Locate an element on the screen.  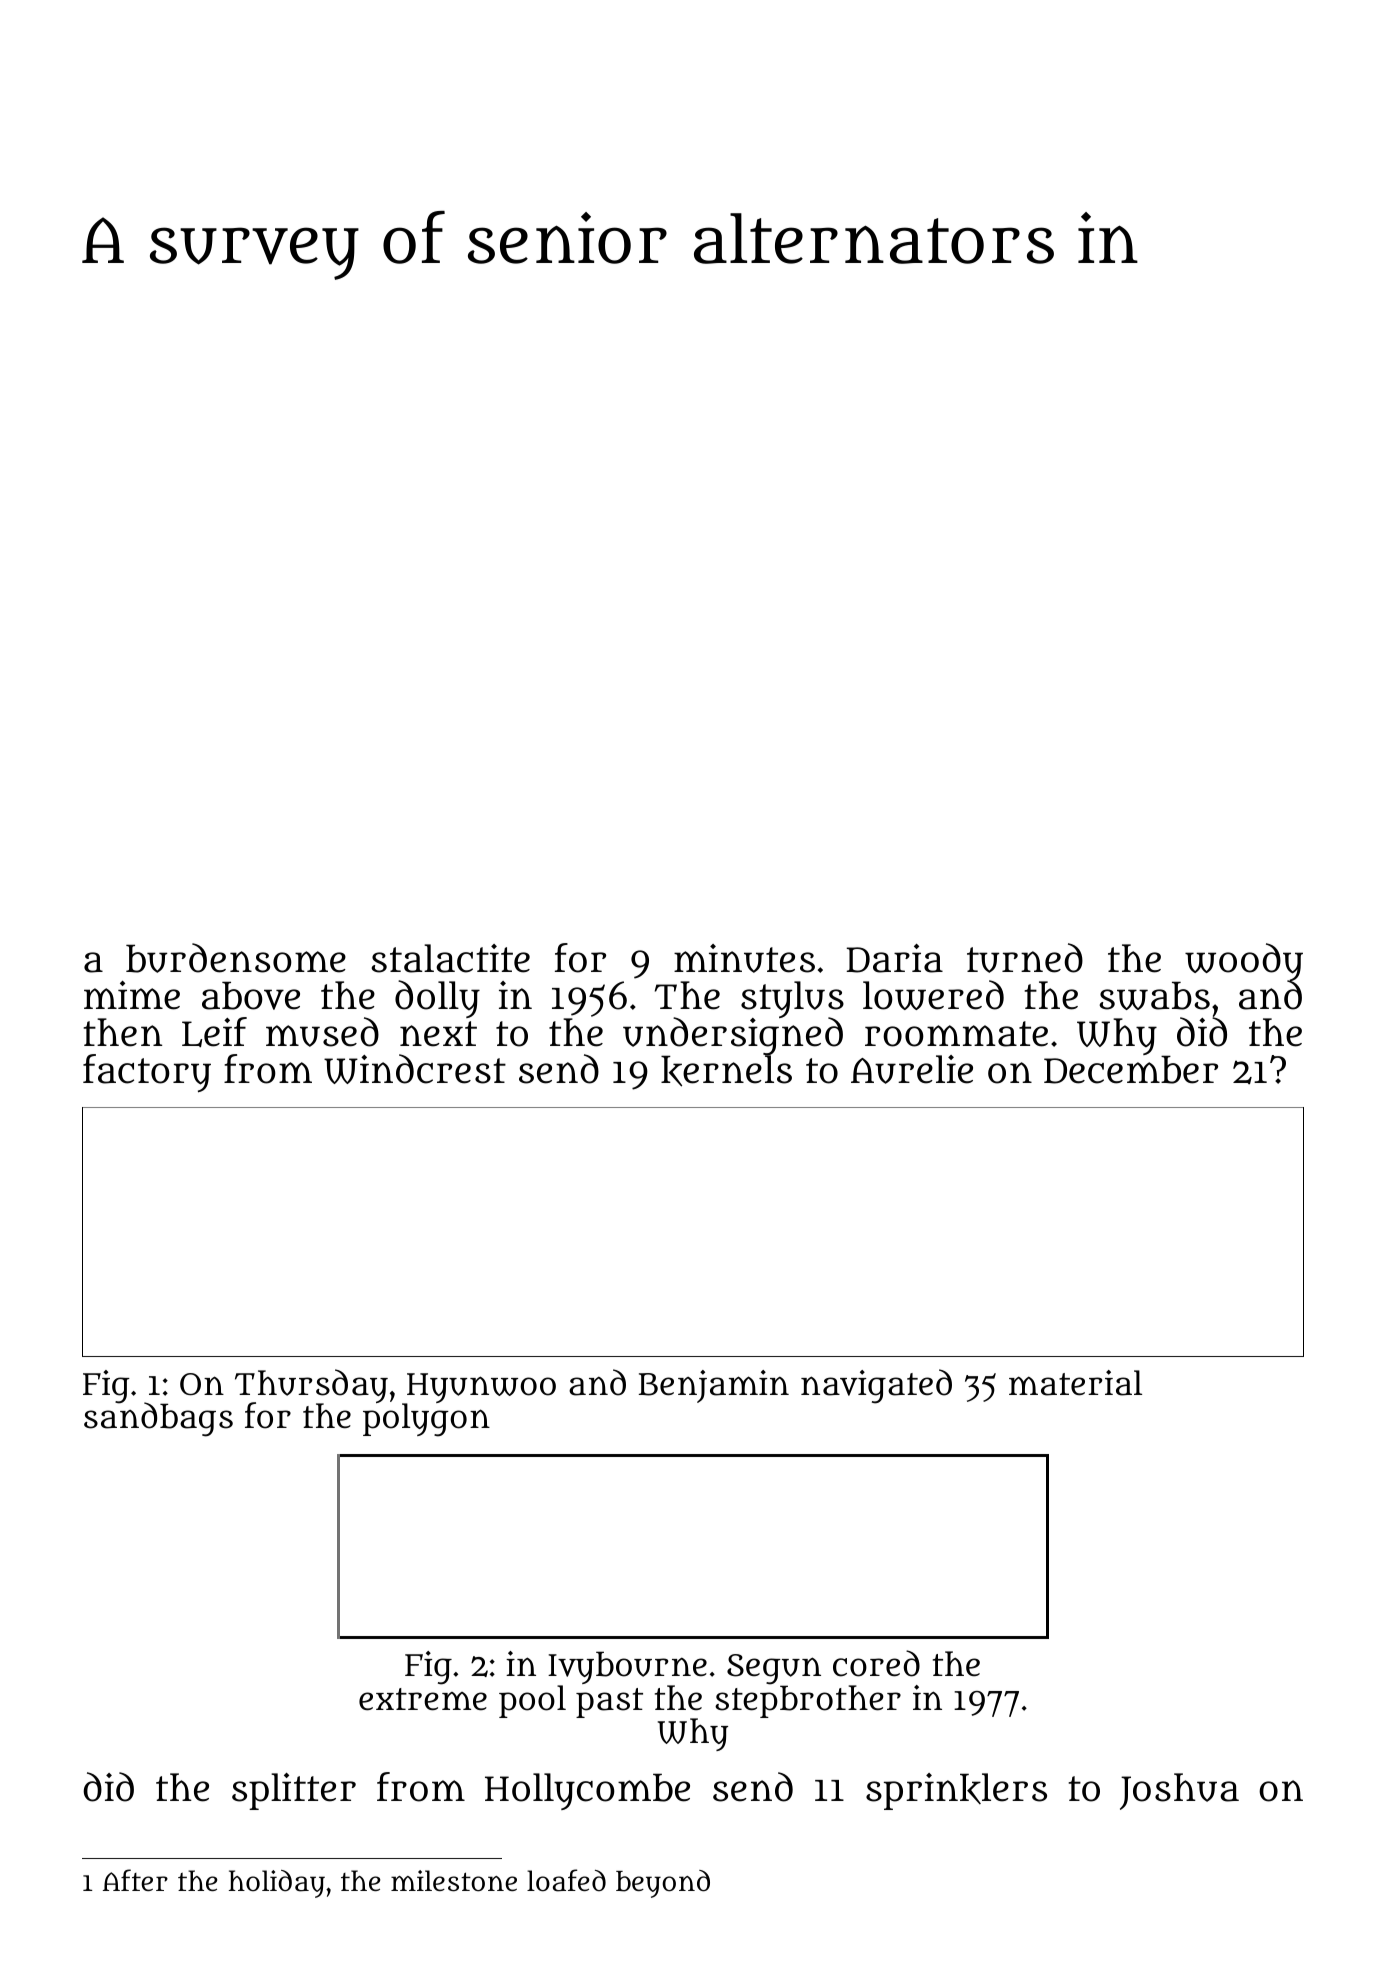
extreme is located at coordinates (423, 1699).
